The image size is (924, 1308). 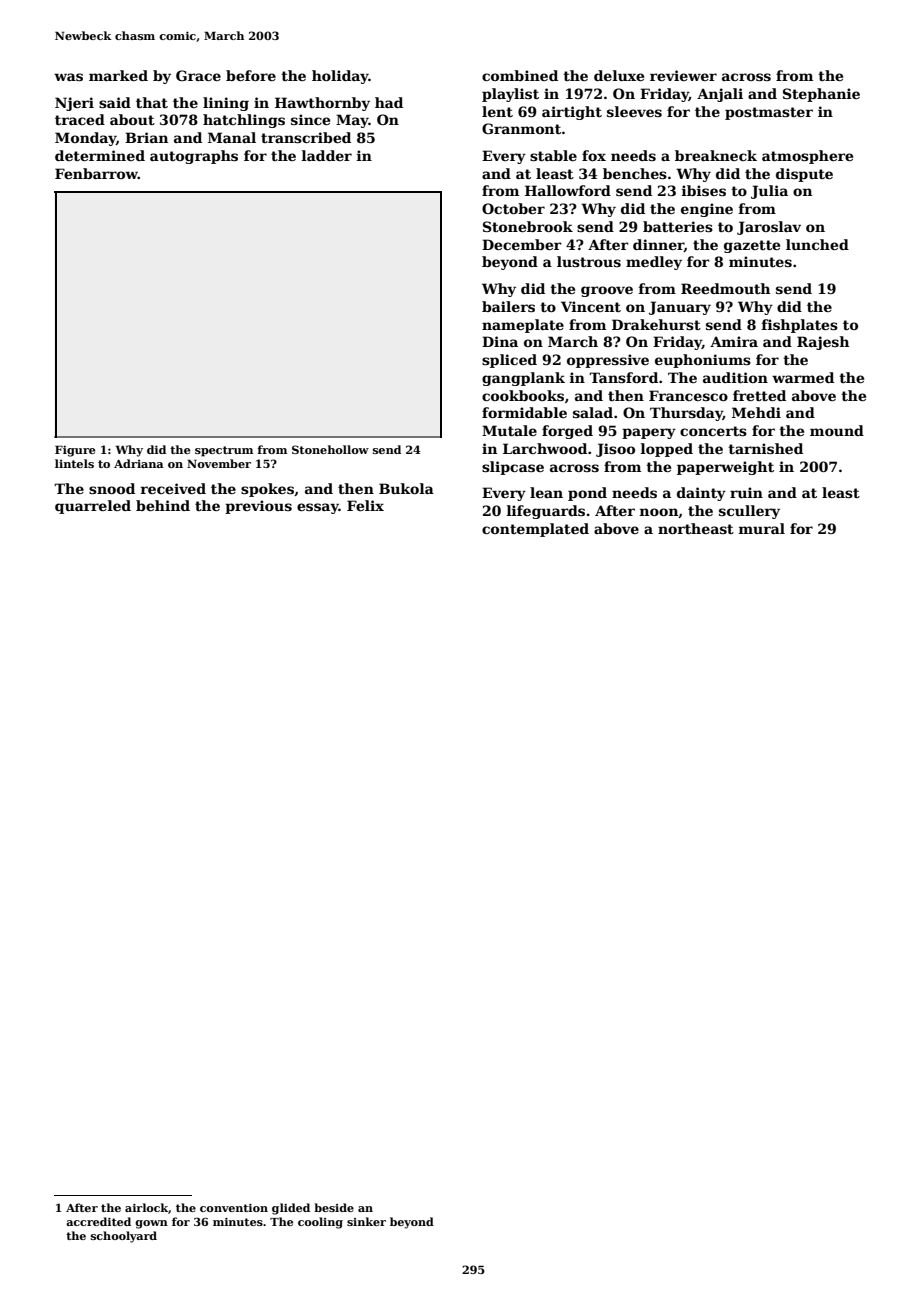 What do you see at coordinates (340, 77) in the image?
I see `holiday` at bounding box center [340, 77].
